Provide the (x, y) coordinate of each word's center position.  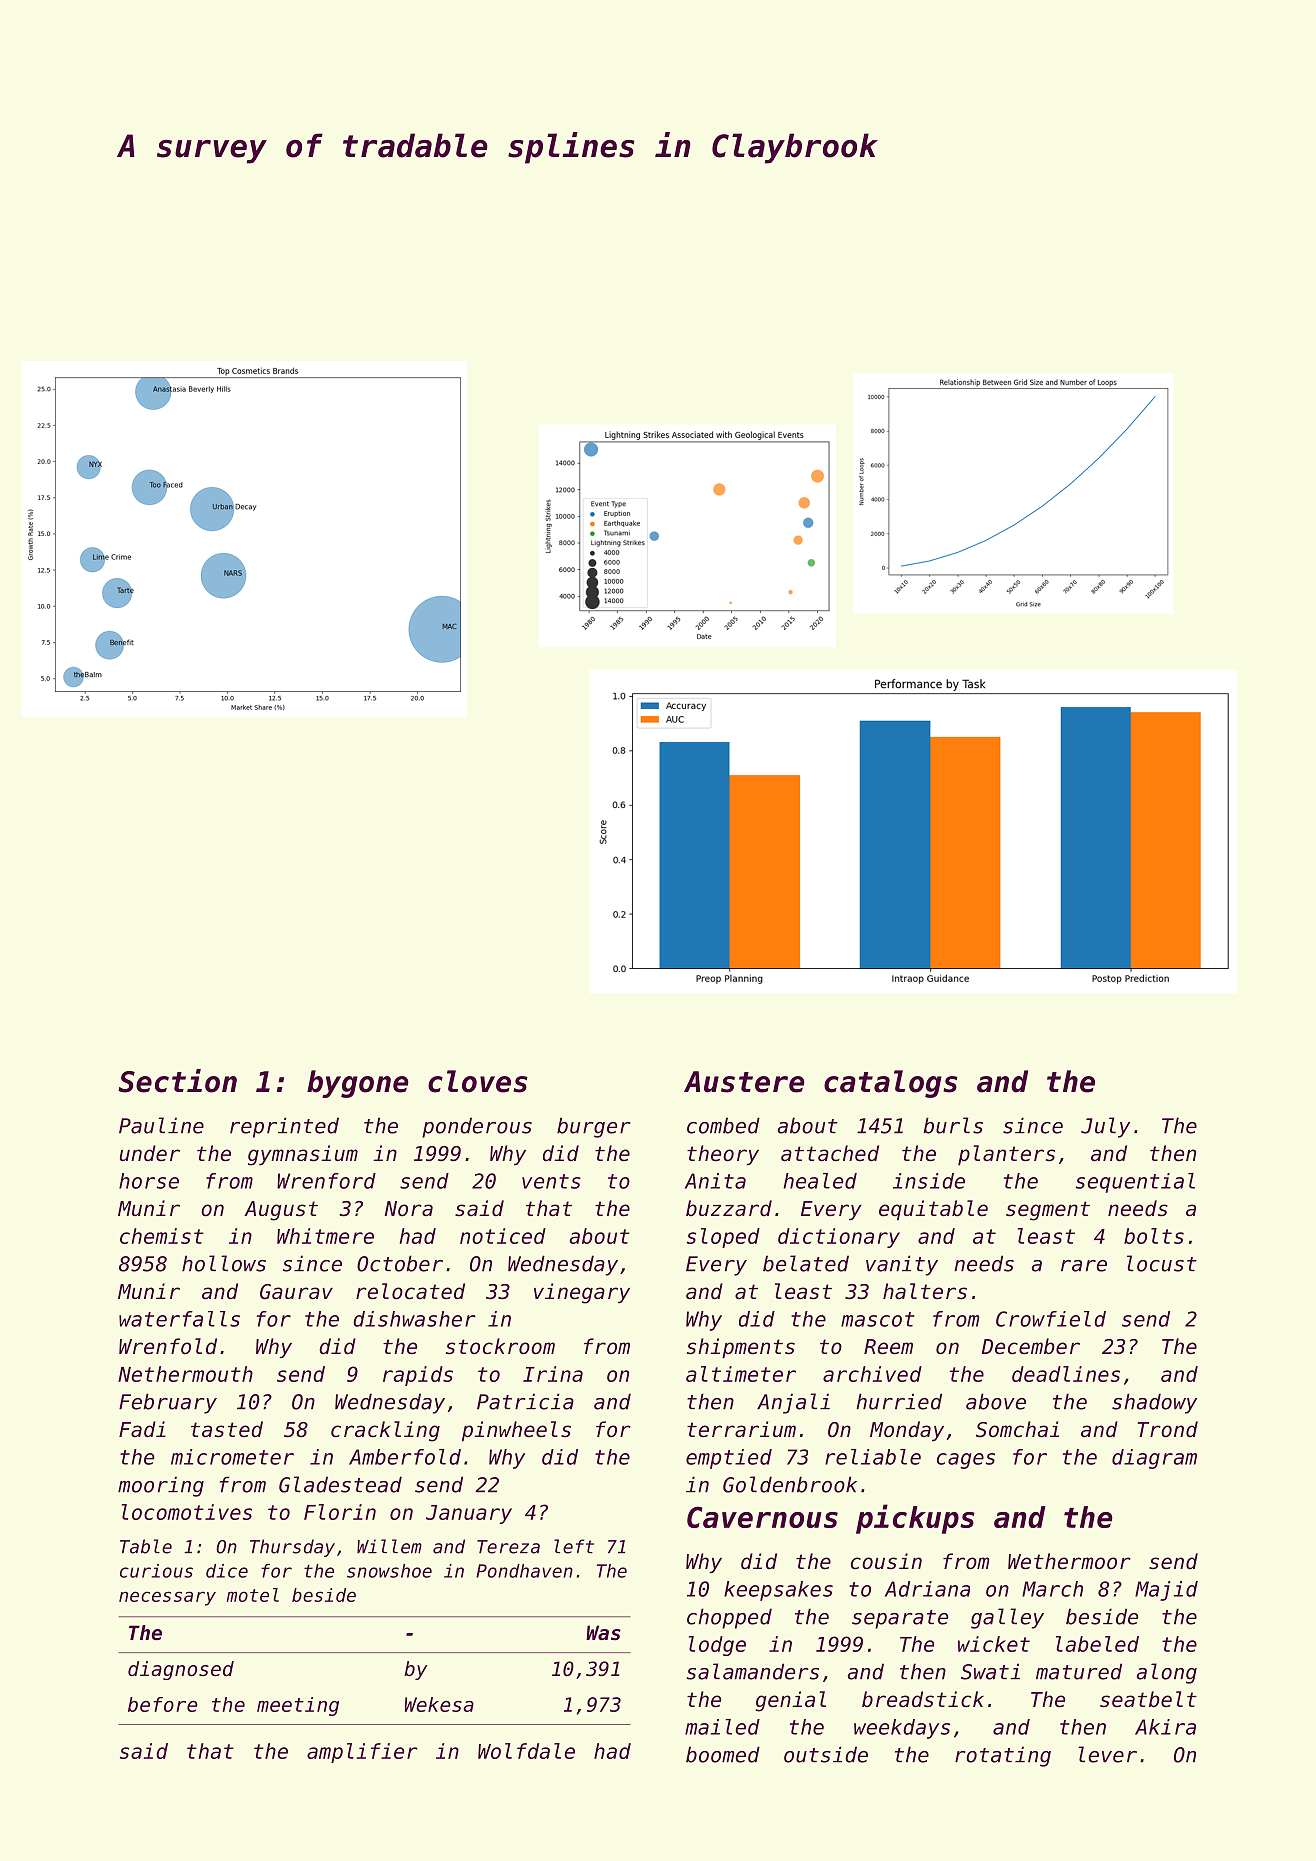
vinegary (582, 1293)
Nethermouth (185, 1374)
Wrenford (326, 1181)
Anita (715, 1181)
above (996, 1401)
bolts (1154, 1236)
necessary (167, 1598)
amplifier (362, 1753)
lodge (717, 1646)
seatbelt (1148, 1699)
